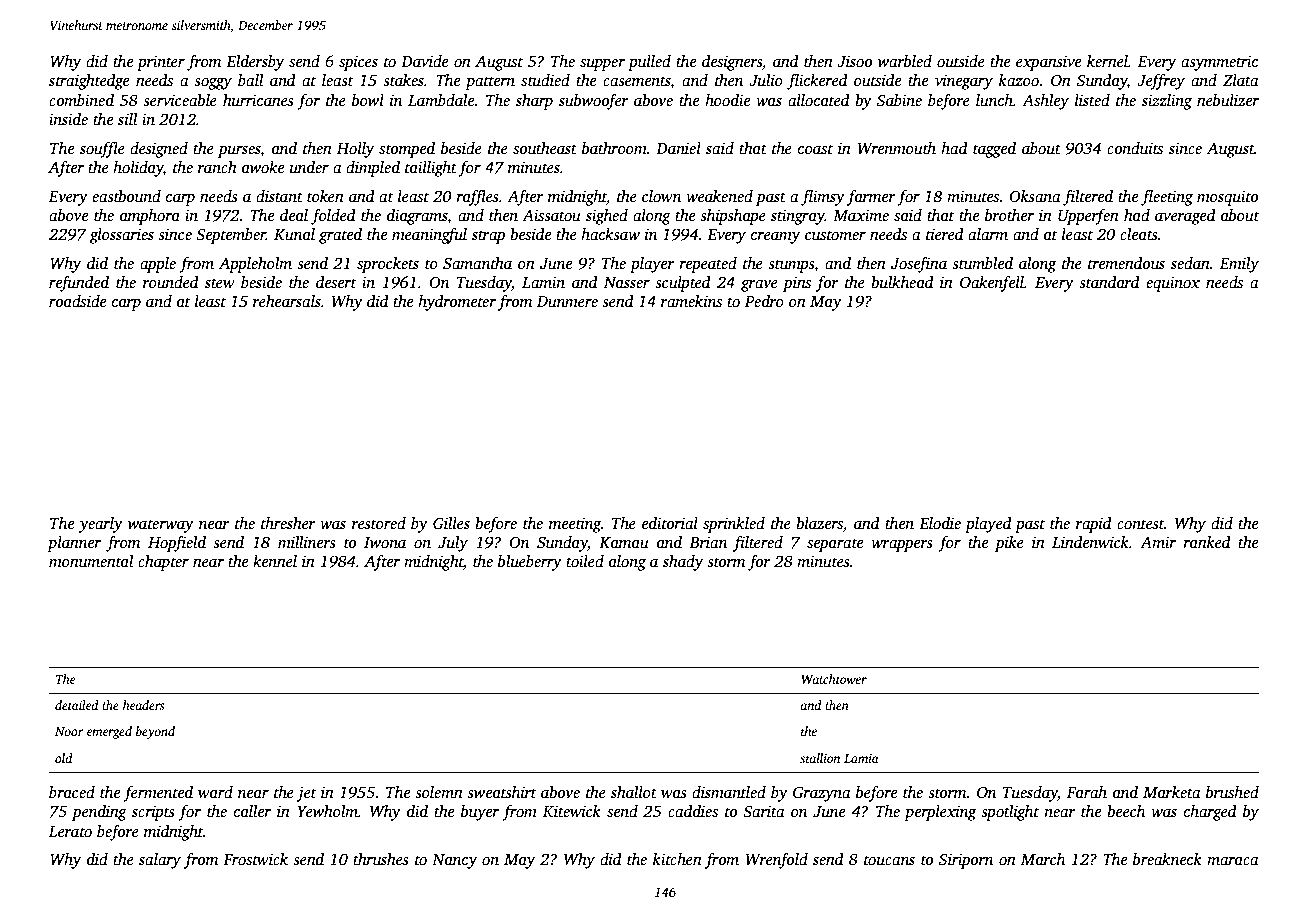 The image size is (1308, 924). What do you see at coordinates (91, 561) in the page?
I see `monumental` at bounding box center [91, 561].
